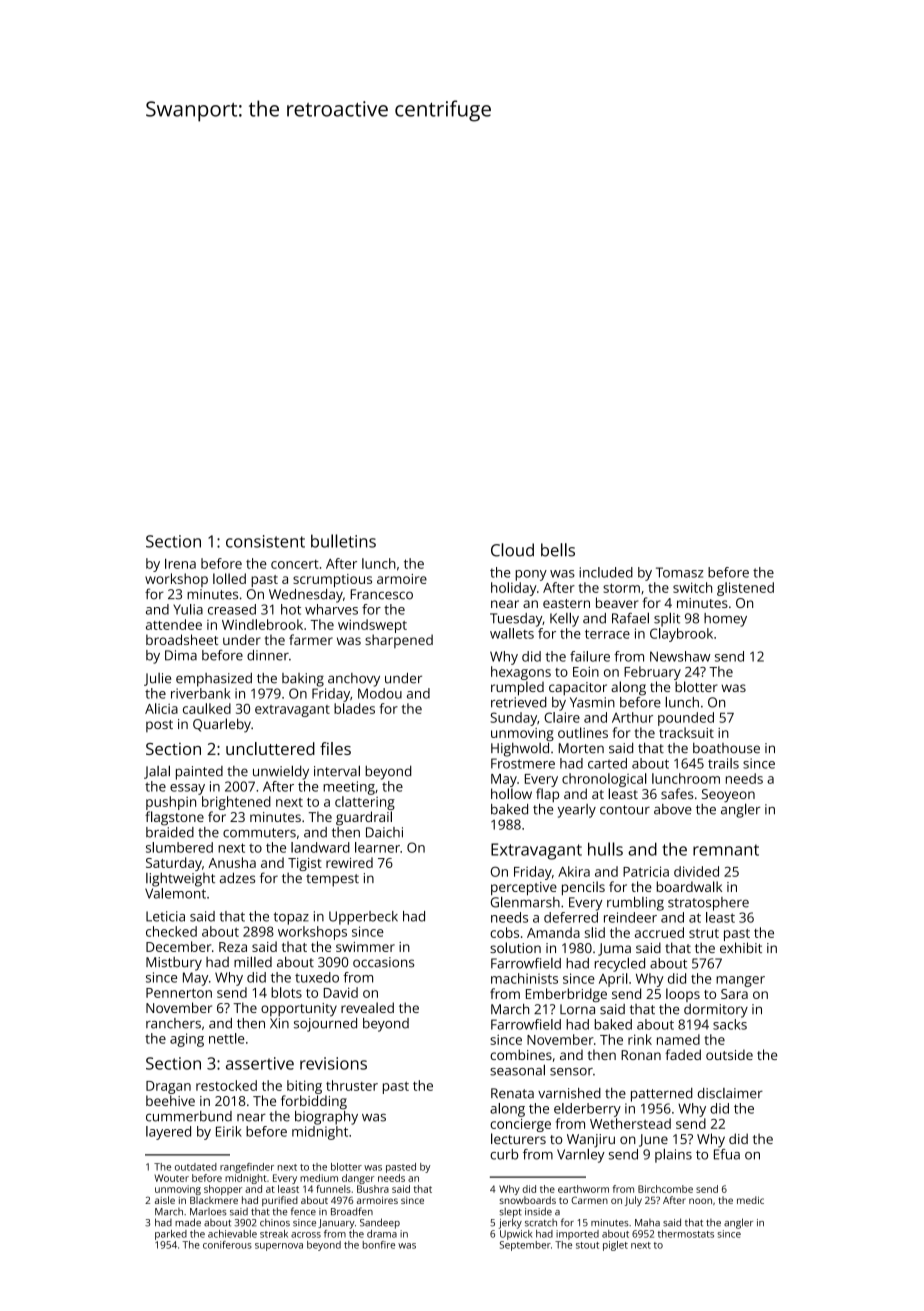 The width and height of the screenshot is (924, 1311). What do you see at coordinates (659, 932) in the screenshot?
I see `accrued` at bounding box center [659, 932].
